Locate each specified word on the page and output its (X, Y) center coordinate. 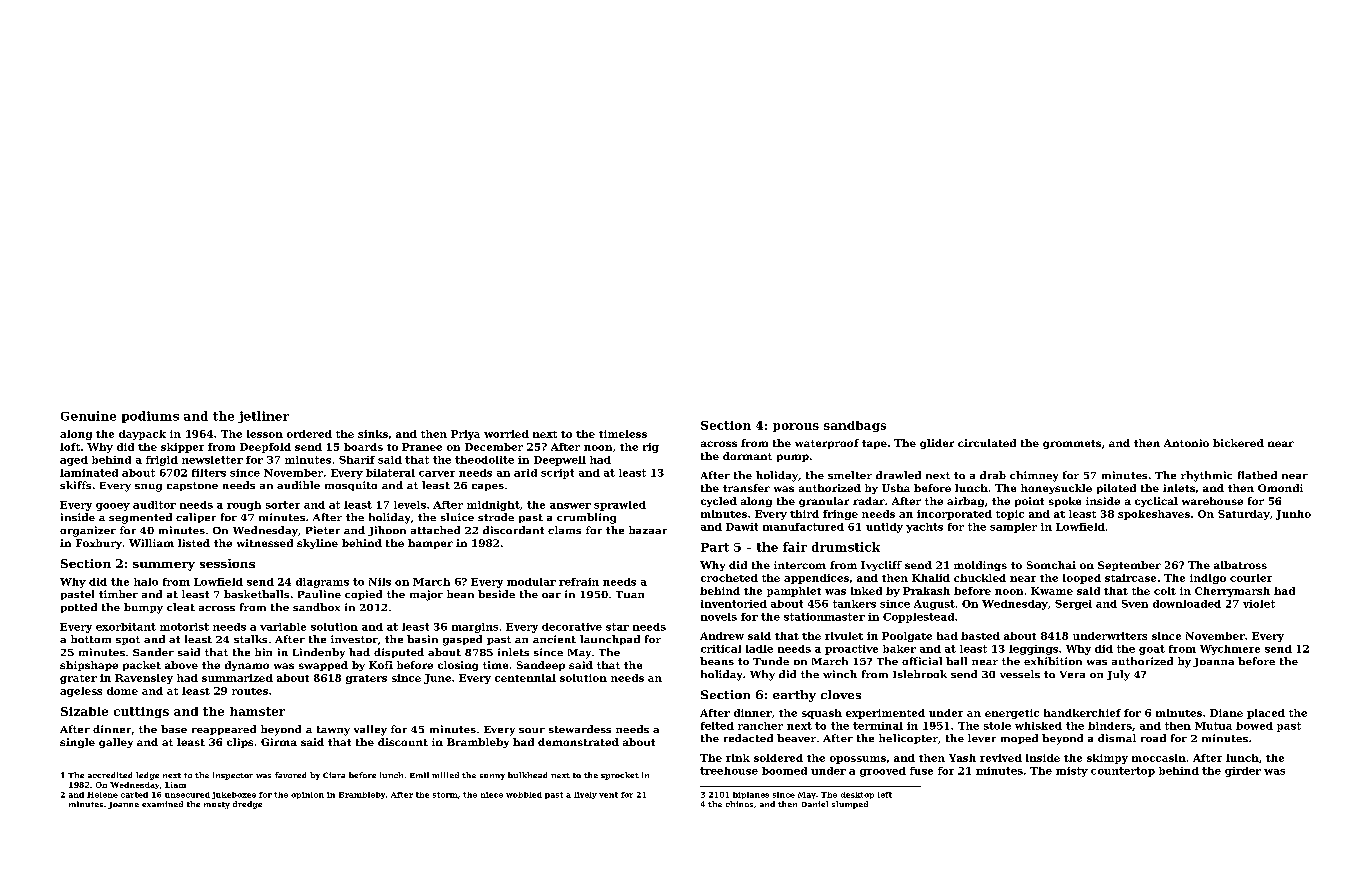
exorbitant (126, 627)
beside (496, 594)
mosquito (351, 486)
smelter (850, 475)
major (426, 595)
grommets (1072, 444)
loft (70, 447)
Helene (102, 795)
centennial (525, 678)
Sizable (84, 711)
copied (363, 595)
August (934, 605)
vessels (1020, 674)
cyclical (1156, 502)
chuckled (980, 578)
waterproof (827, 444)
